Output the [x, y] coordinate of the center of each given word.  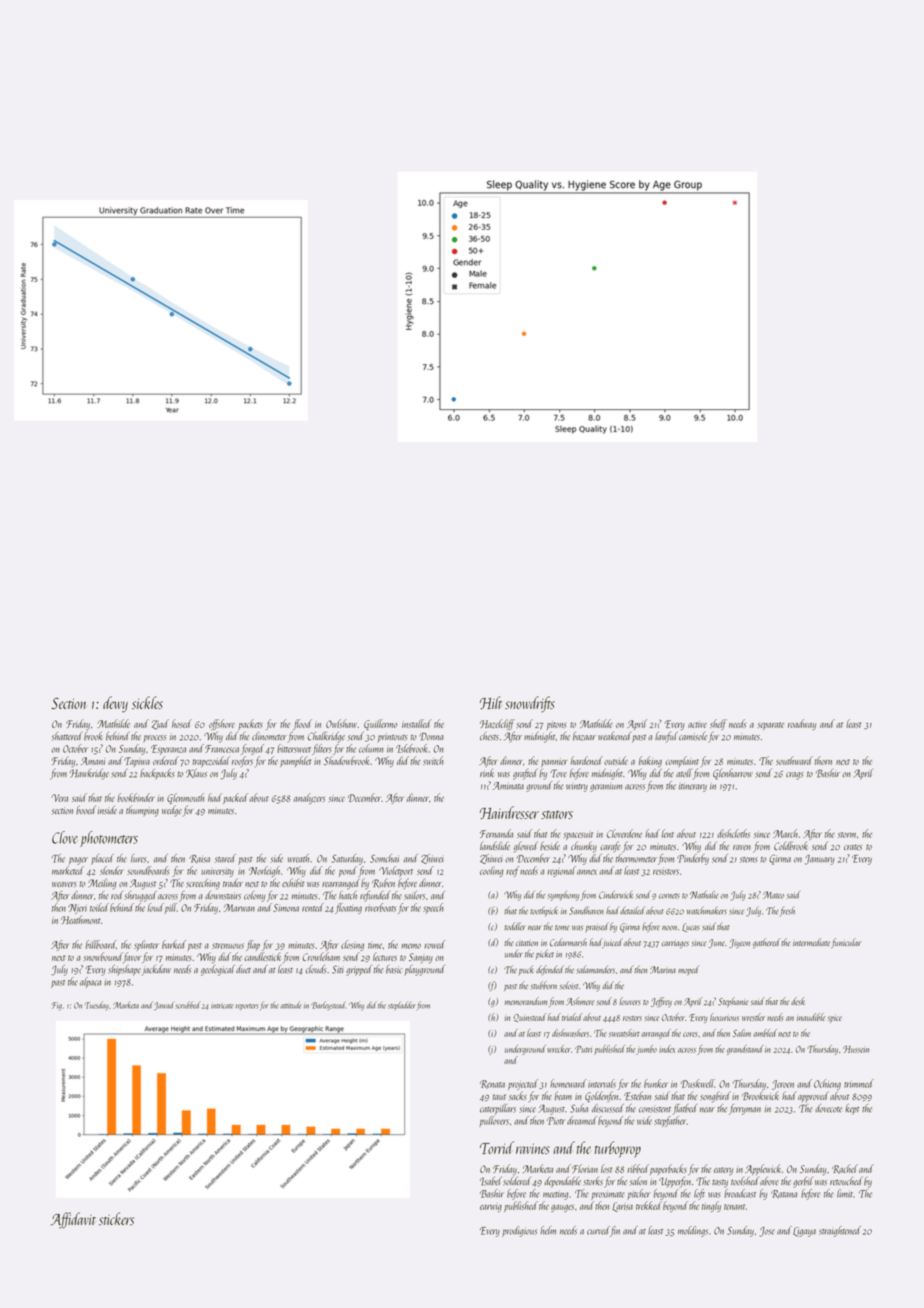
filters [322, 749]
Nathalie [704, 894]
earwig [491, 1208]
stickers [116, 1219]
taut [499, 1097]
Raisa [199, 859]
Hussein [856, 1049]
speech [433, 908]
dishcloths [733, 833]
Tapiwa [137, 762]
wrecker [559, 1049]
